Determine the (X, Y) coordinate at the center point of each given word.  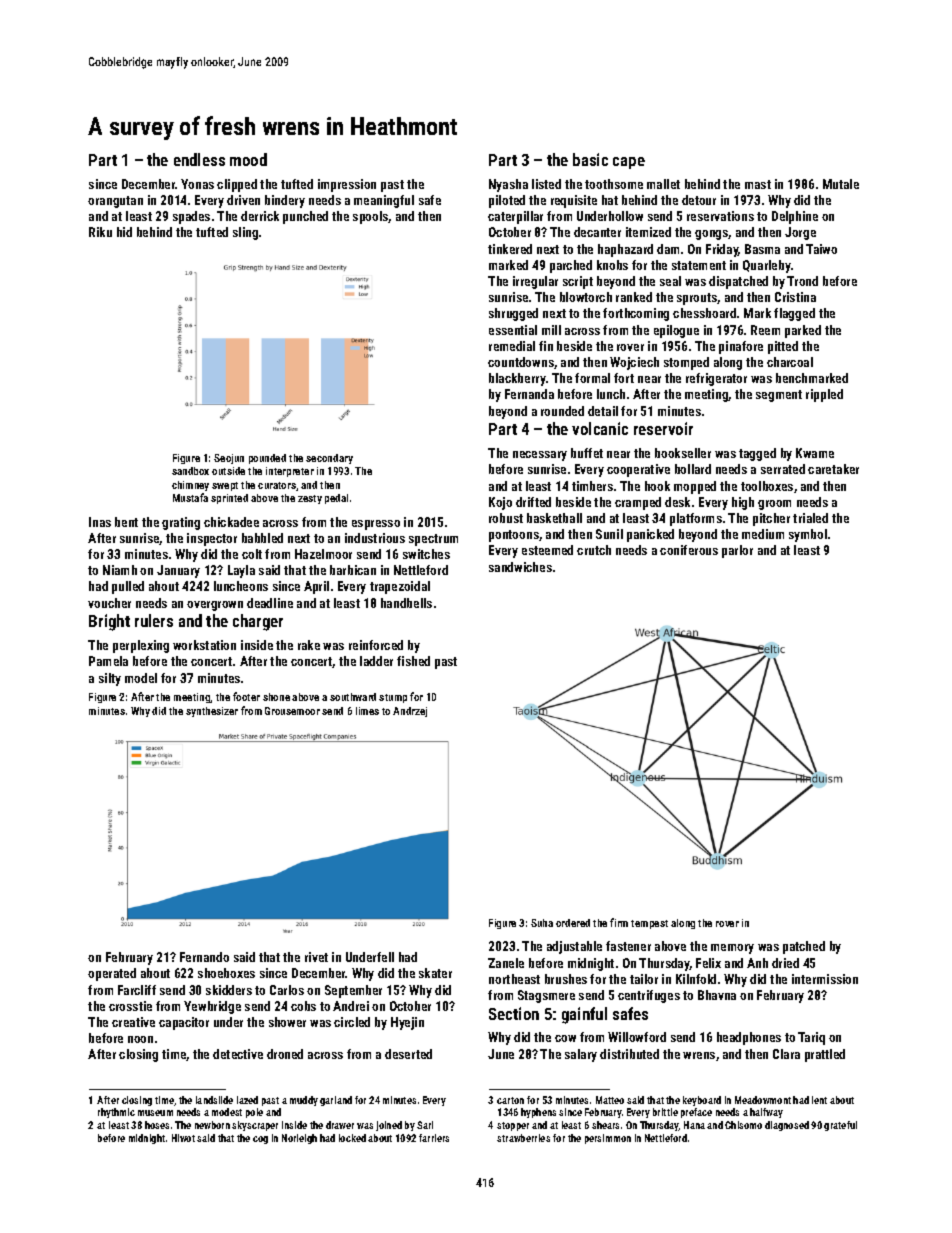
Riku (100, 232)
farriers (434, 1138)
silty (110, 679)
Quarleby (767, 266)
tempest (649, 924)
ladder (376, 661)
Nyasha (508, 185)
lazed (247, 1100)
